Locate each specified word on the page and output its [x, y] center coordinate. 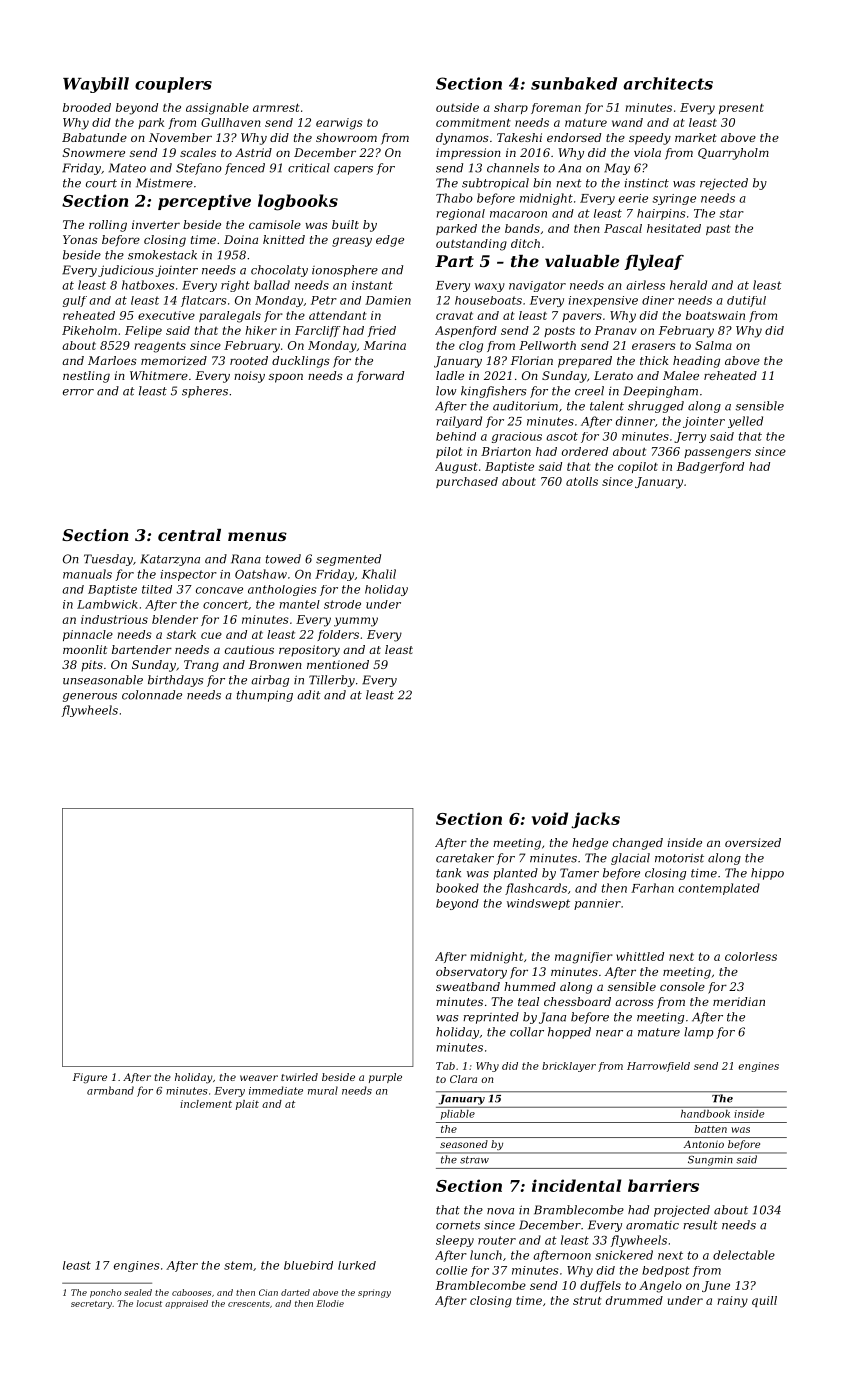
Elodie [330, 1303]
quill [764, 1301]
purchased [467, 482]
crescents [249, 1304]
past [718, 229]
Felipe [143, 331]
